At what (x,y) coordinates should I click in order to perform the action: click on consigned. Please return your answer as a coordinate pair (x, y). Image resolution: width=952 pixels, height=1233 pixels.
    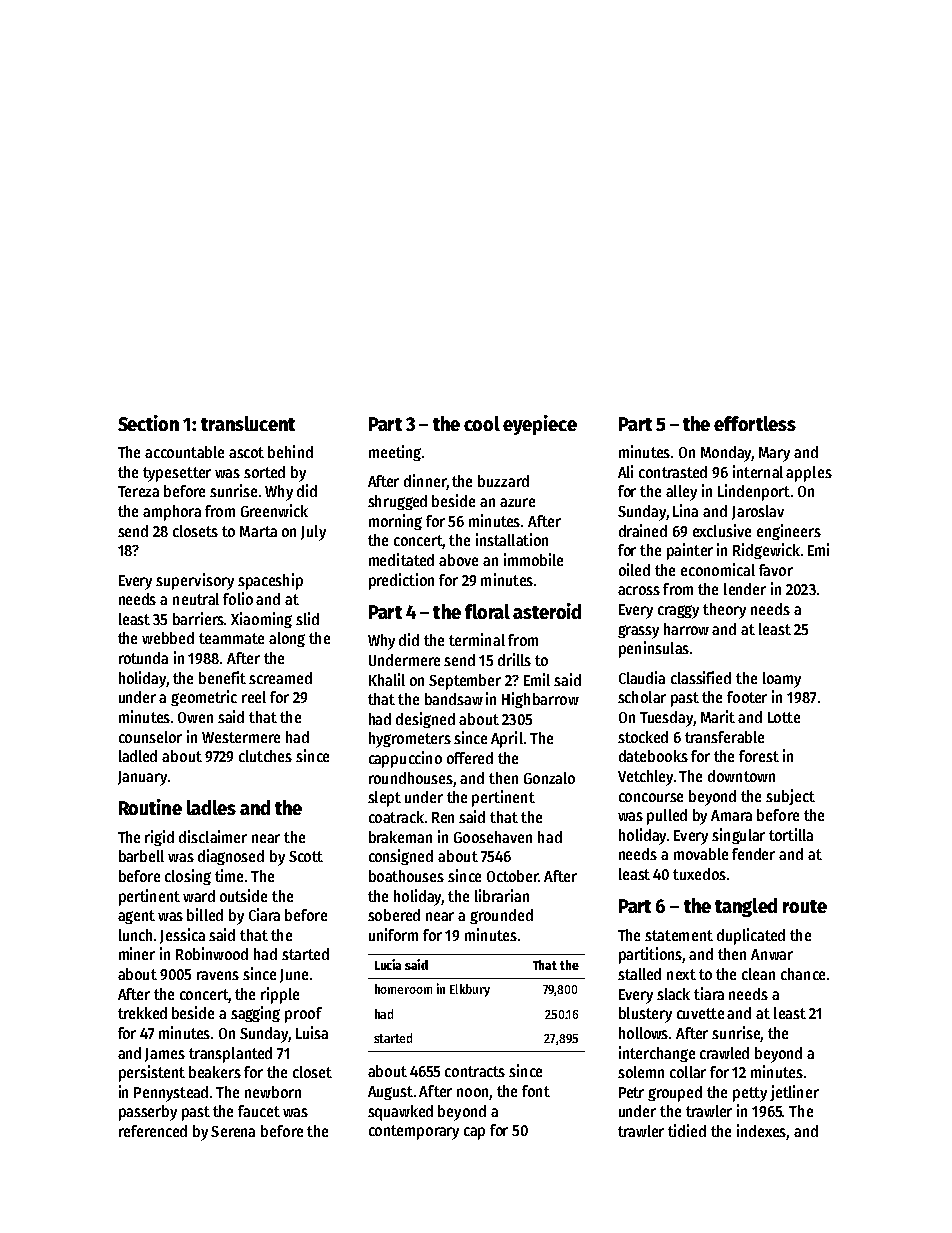
    Looking at the image, I should click on (401, 857).
